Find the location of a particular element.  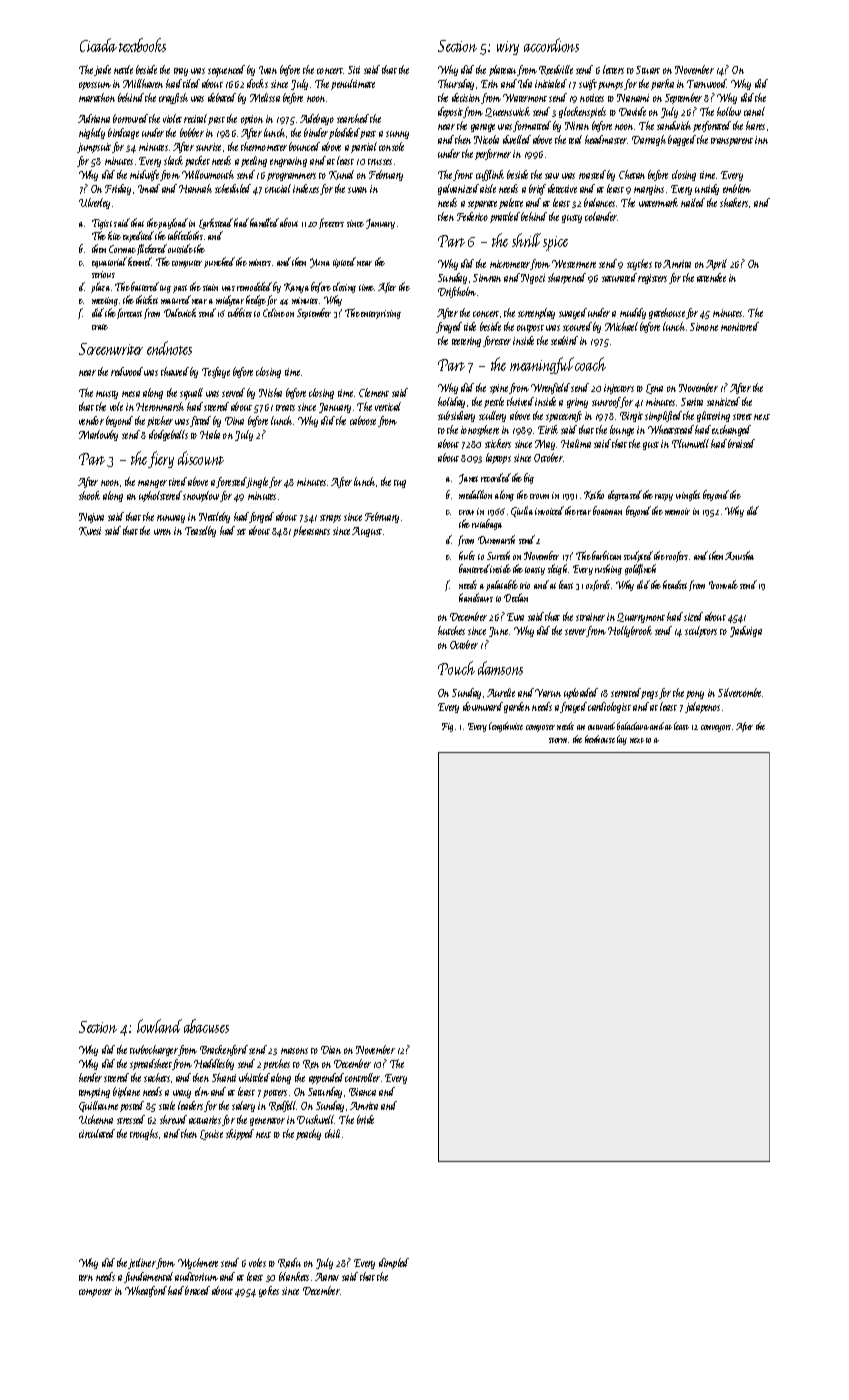

Silvercombe is located at coordinates (740, 692).
